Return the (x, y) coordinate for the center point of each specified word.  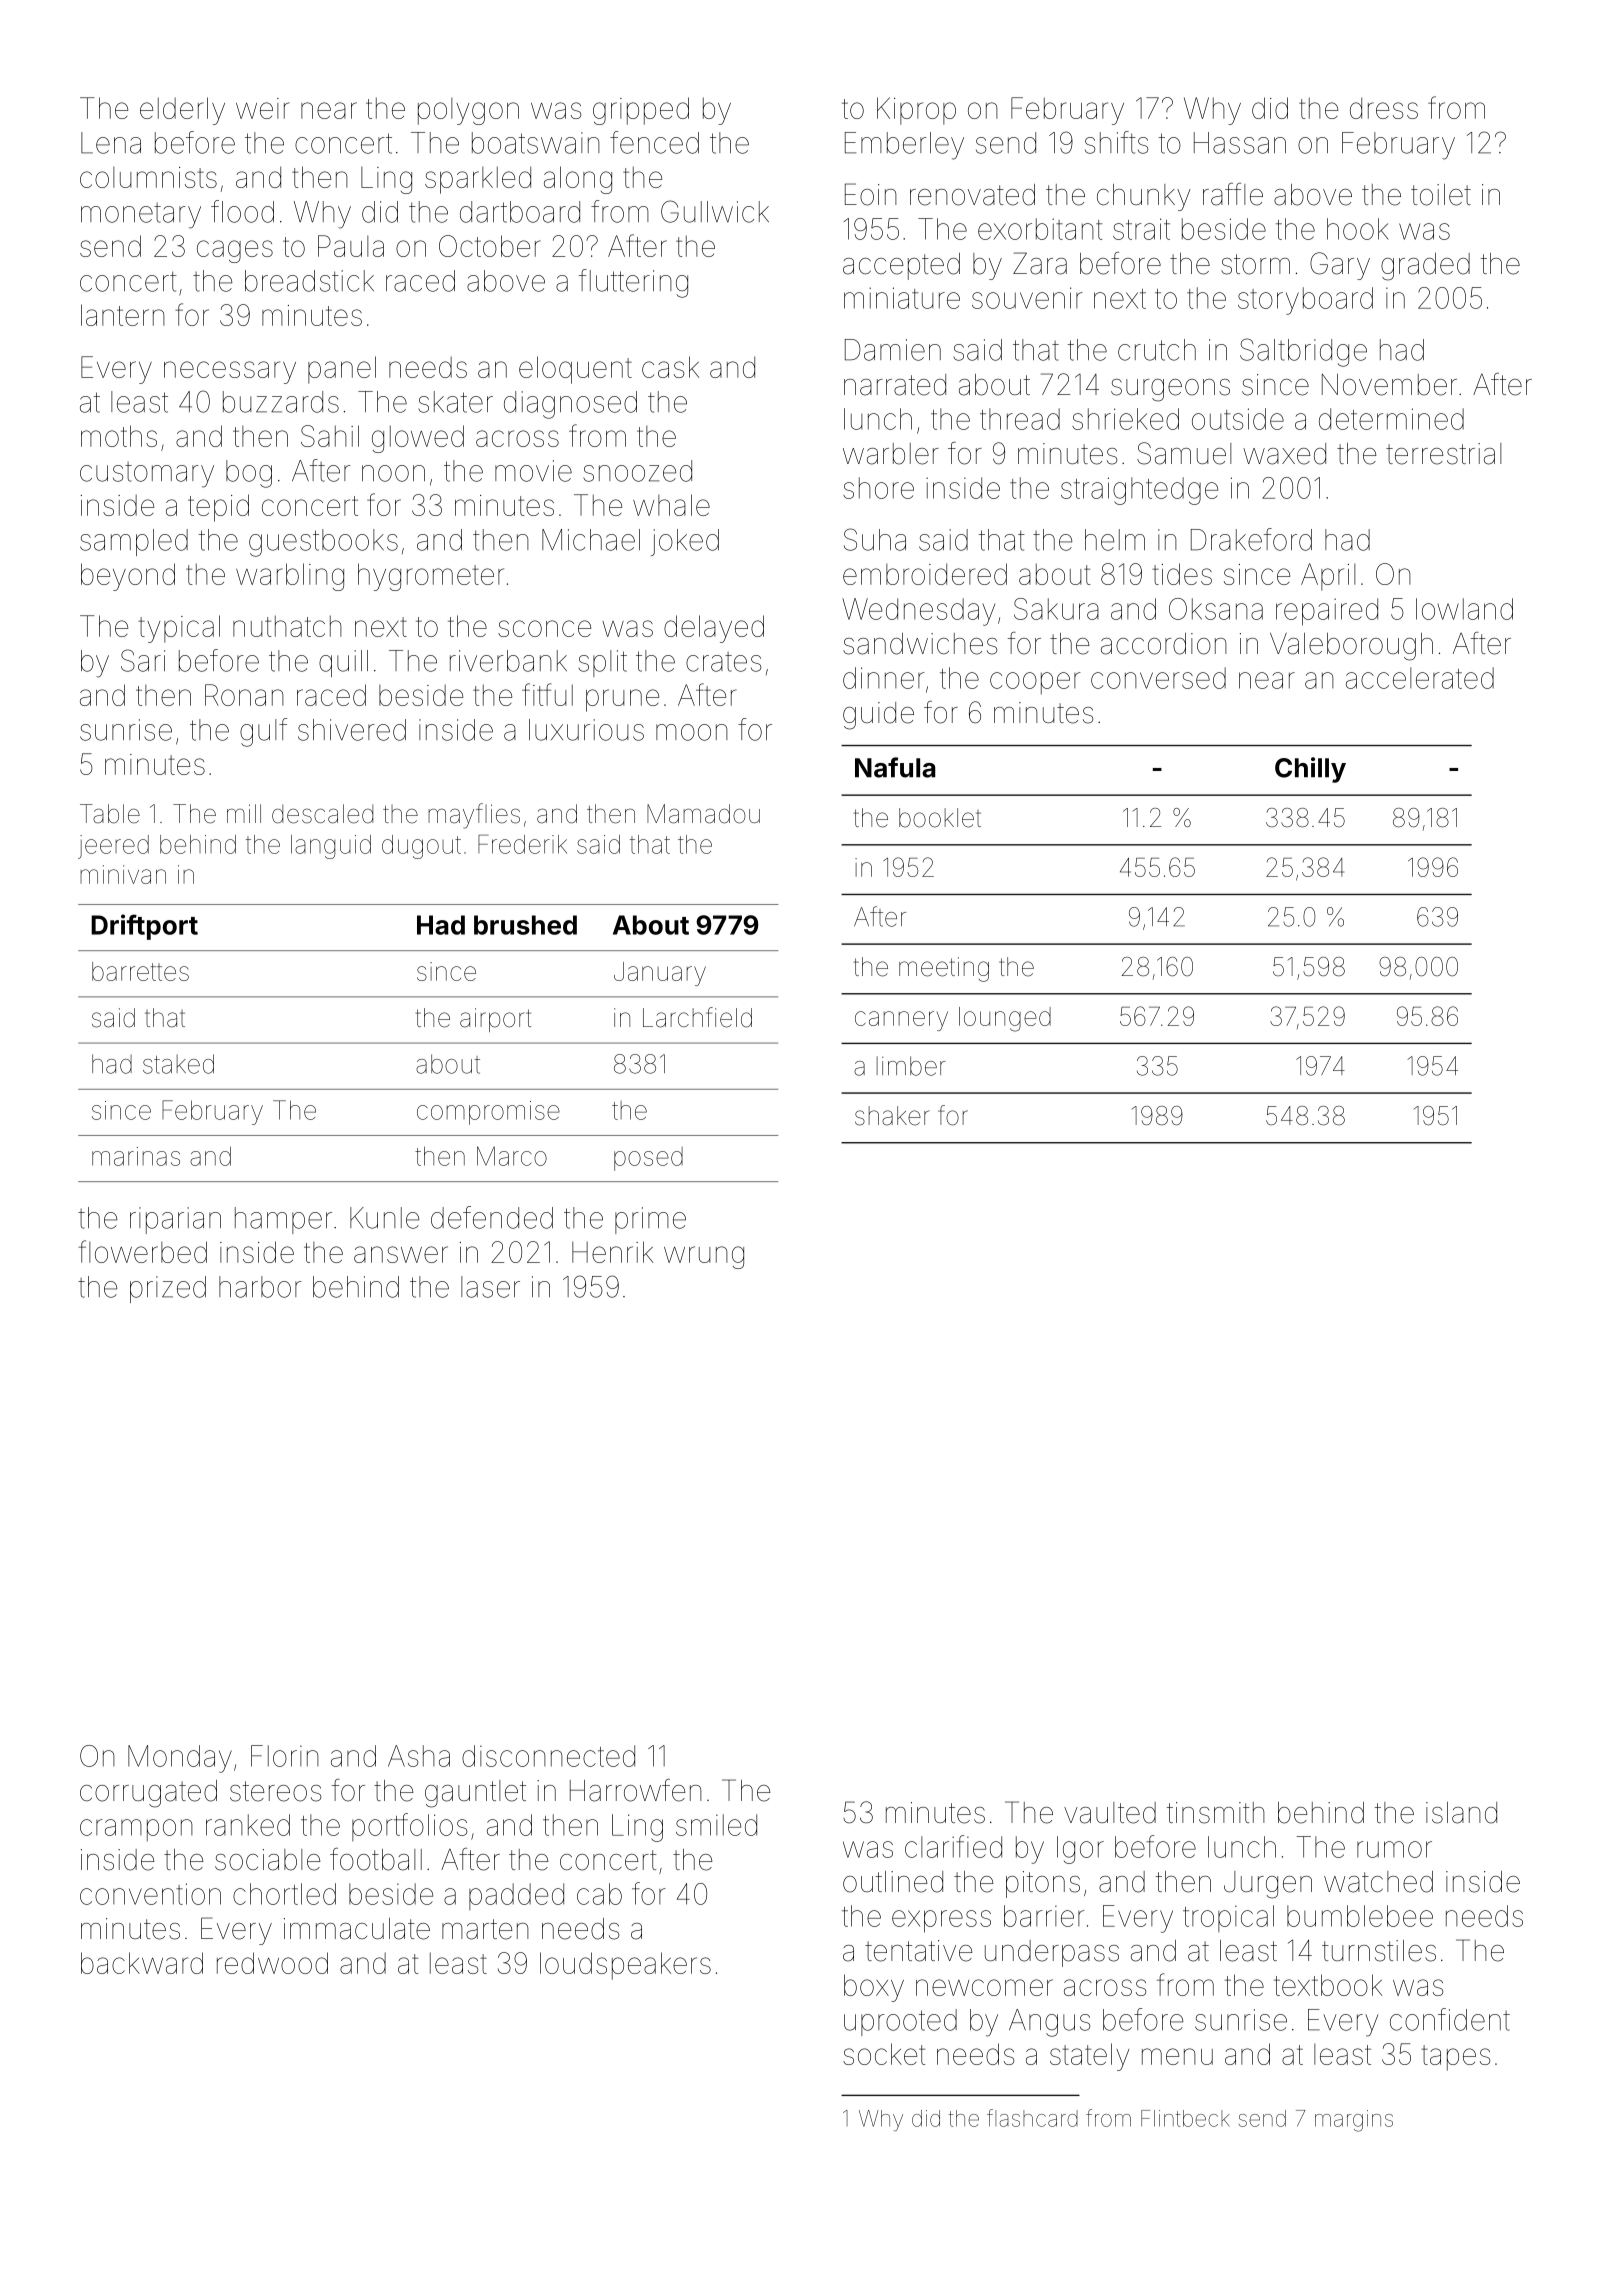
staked (178, 1064)
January (660, 974)
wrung (704, 1257)
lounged (1005, 1019)
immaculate (357, 1929)
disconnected (548, 1756)
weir (263, 108)
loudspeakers (625, 1966)
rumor (1394, 1849)
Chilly (1310, 770)
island (1461, 1813)
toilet (1441, 195)
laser (490, 1287)
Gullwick (715, 211)
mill (244, 813)
